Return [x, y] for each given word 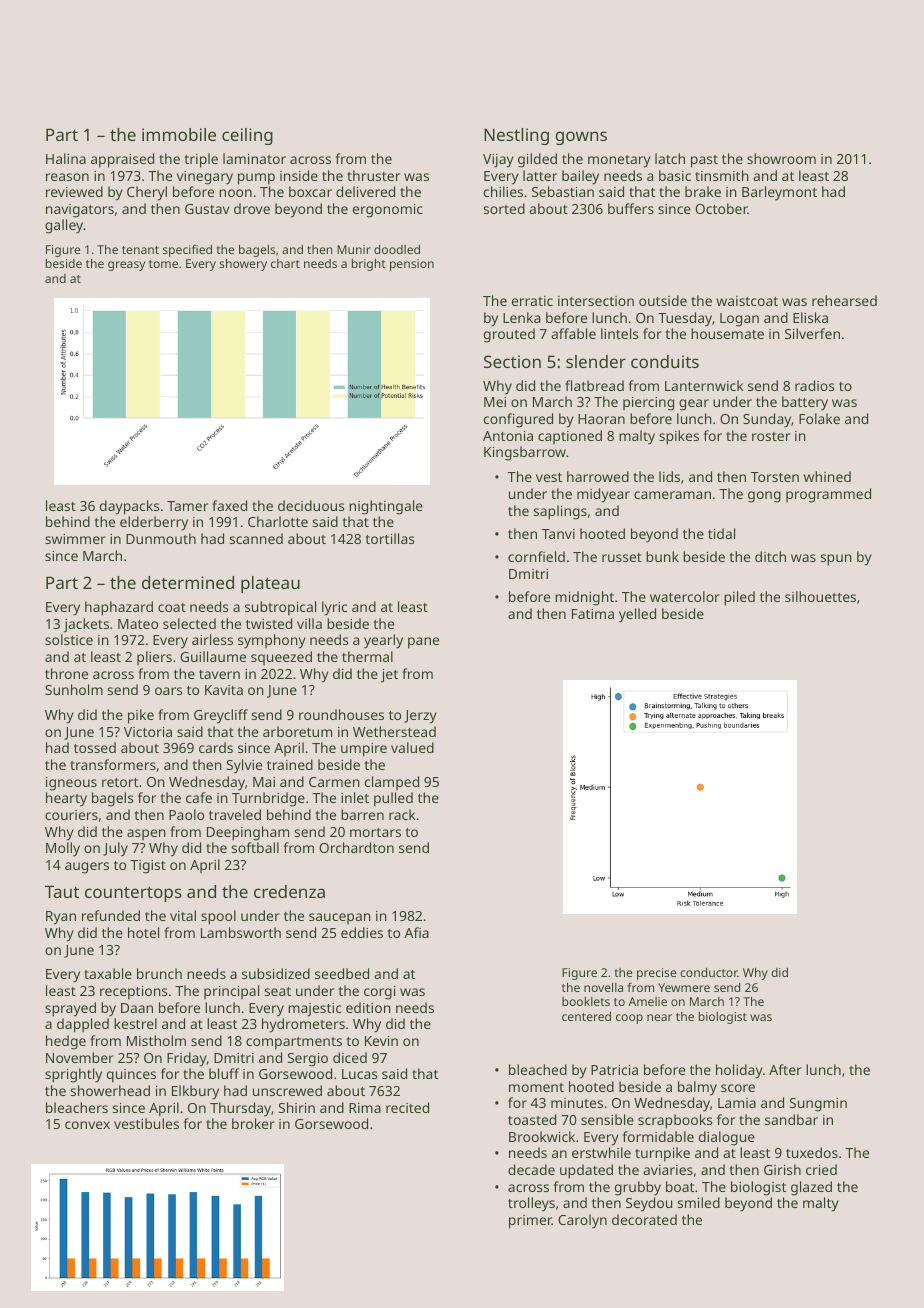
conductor [709, 972]
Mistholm [156, 1040]
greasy [126, 266]
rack [402, 814]
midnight [584, 598]
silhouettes [820, 596]
